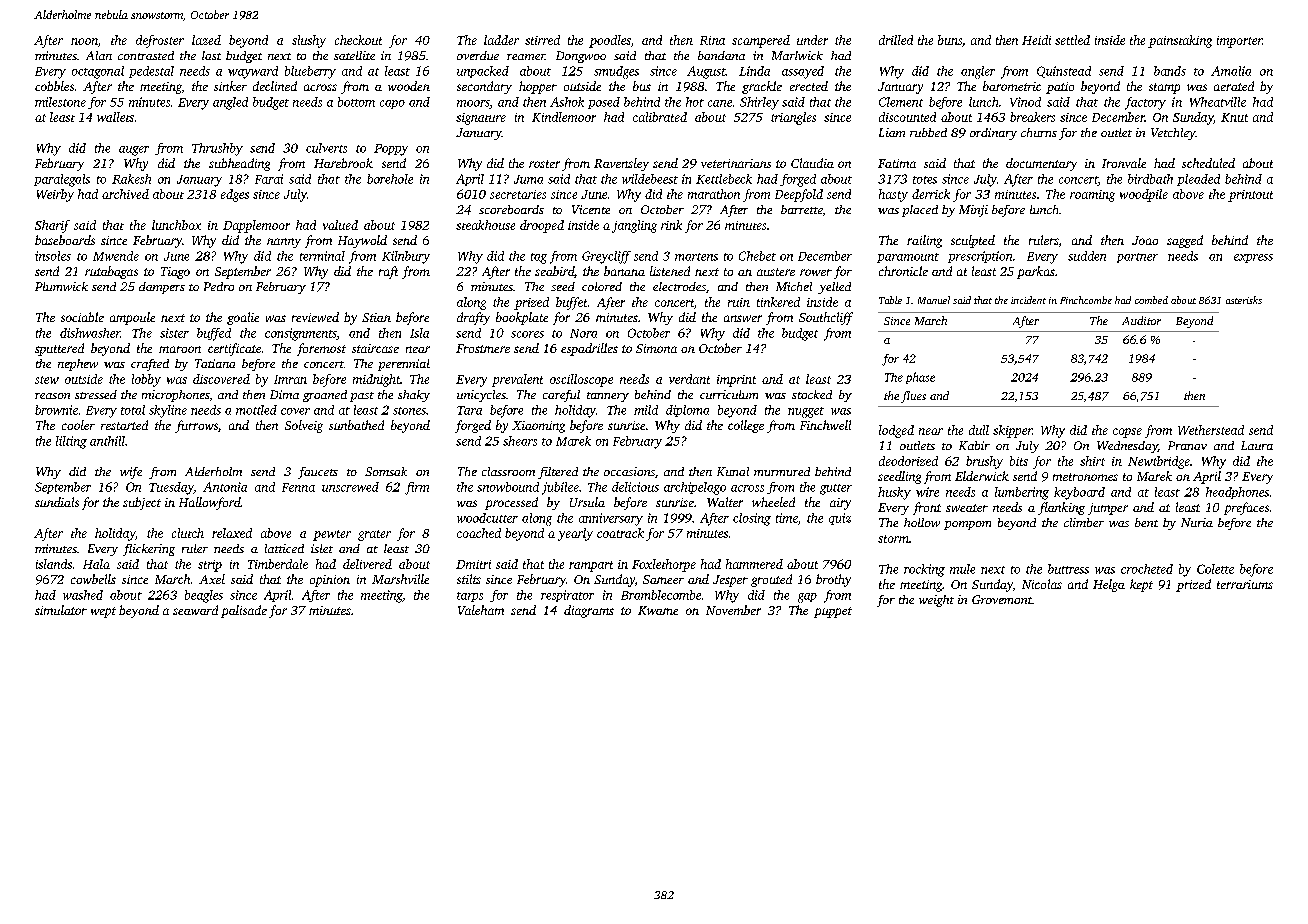  What do you see at coordinates (57, 502) in the screenshot?
I see `sundials` at bounding box center [57, 502].
